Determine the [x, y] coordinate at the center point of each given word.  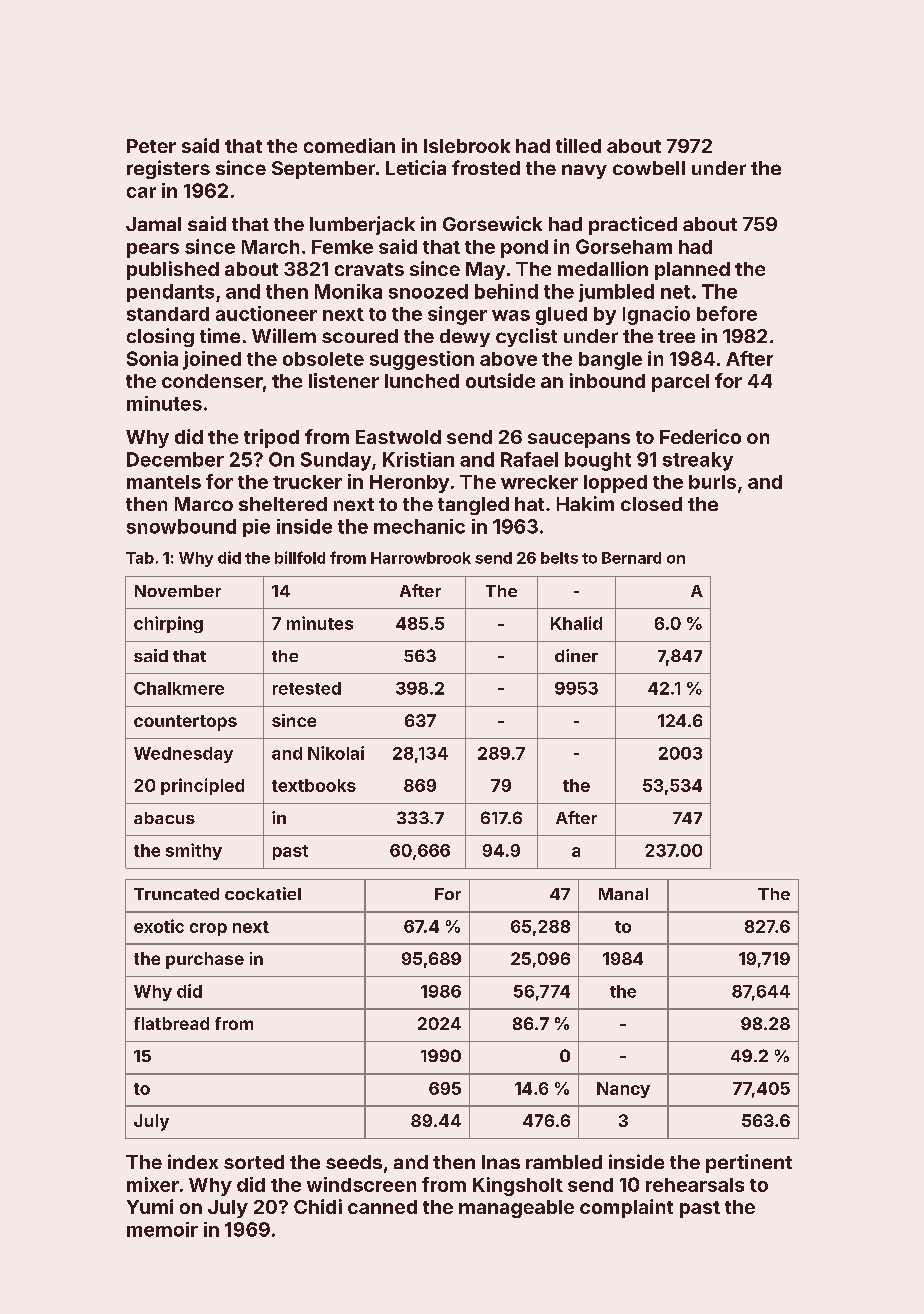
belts [559, 558]
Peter [151, 146]
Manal [623, 894]
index [193, 1161]
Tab [140, 558]
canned [382, 1207]
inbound [607, 380]
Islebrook [467, 146]
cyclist [526, 337]
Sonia [152, 358]
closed [651, 504]
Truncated [176, 894]
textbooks [314, 785]
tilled [578, 145]
